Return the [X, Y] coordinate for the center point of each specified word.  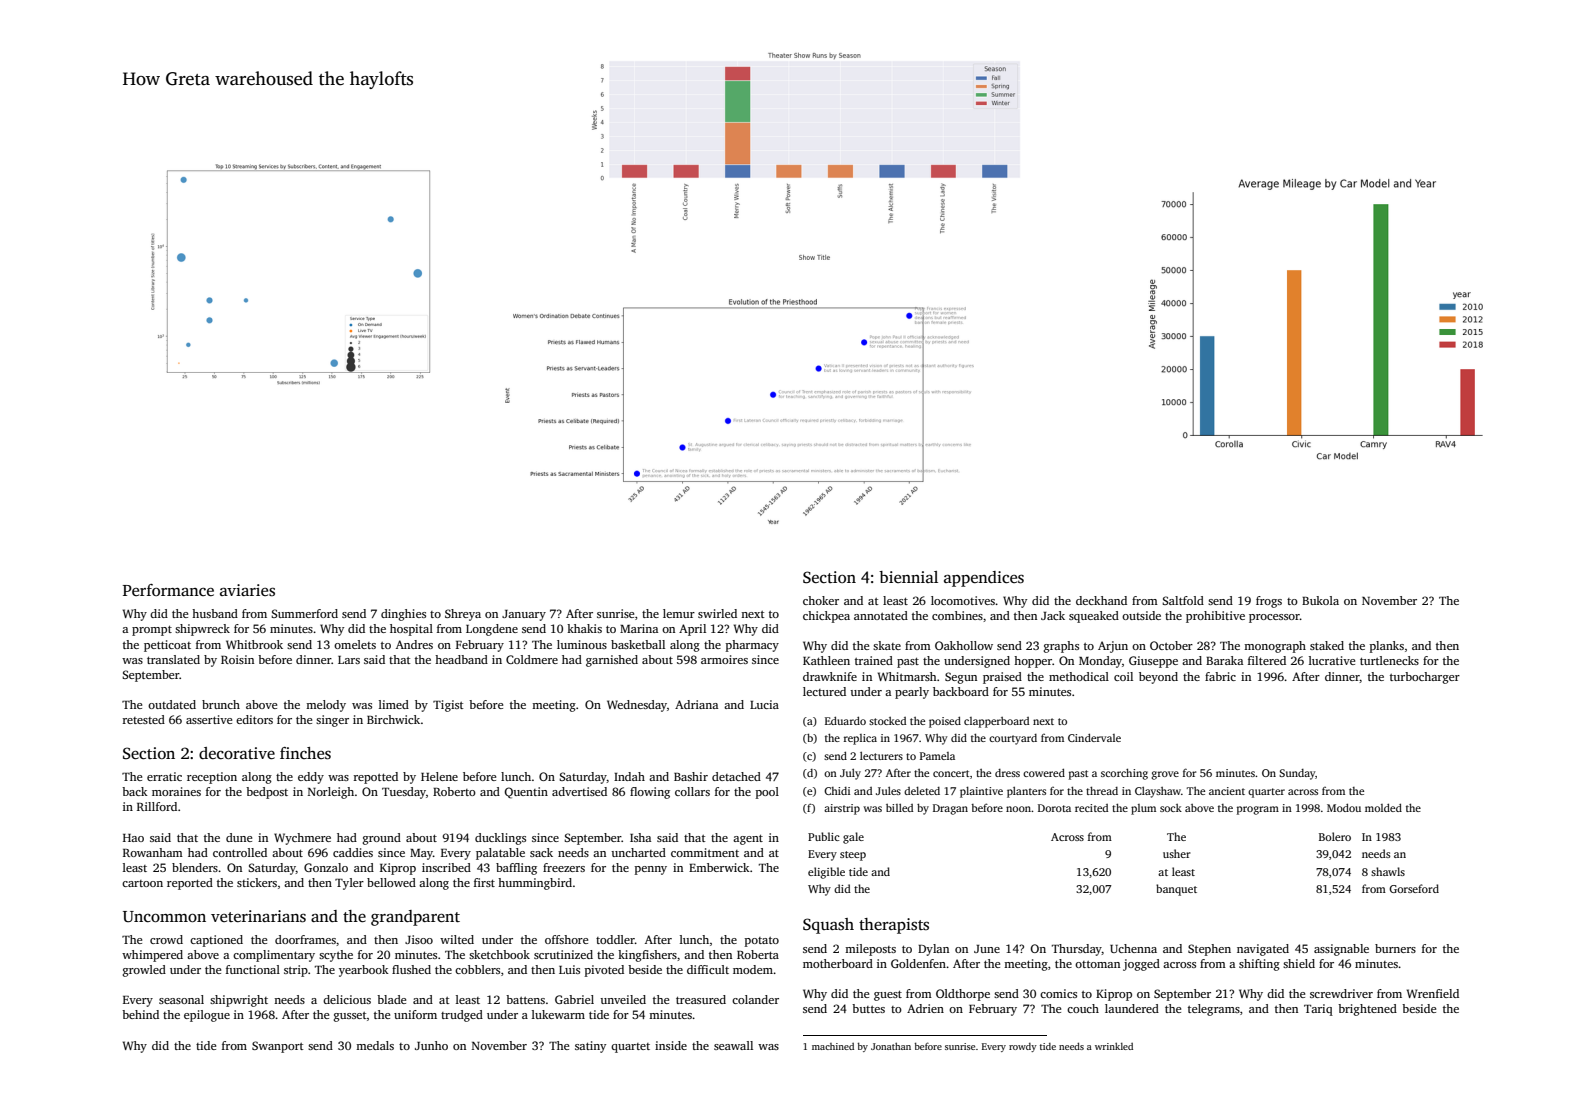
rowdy [1023, 1047]
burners [1395, 948]
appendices [984, 579]
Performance [168, 590]
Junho [431, 1045]
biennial [908, 577]
